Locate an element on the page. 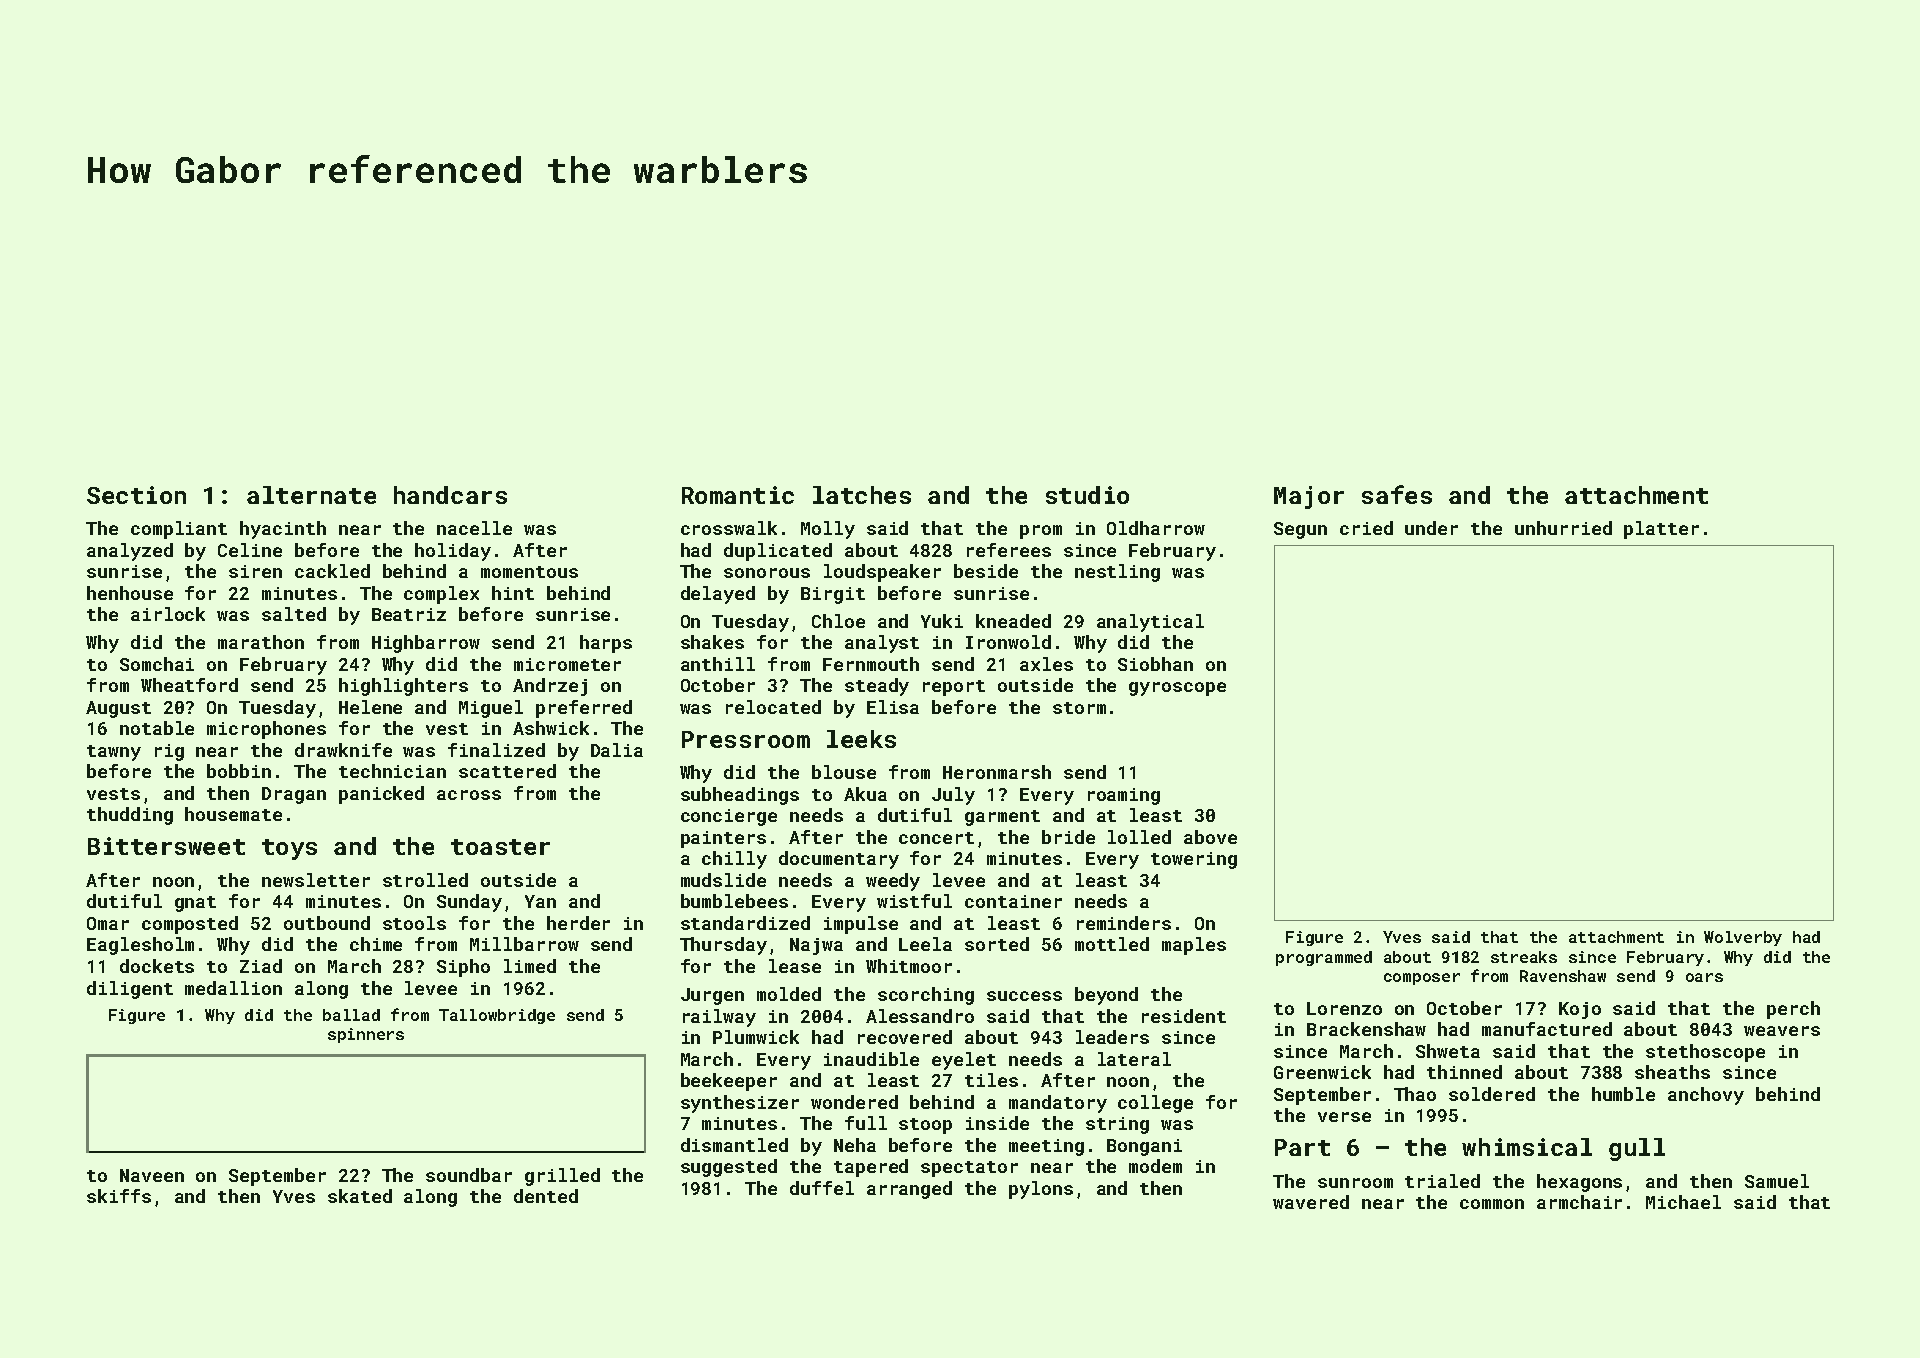 The image size is (1920, 1358). Brackenshaw is located at coordinates (1366, 1029).
